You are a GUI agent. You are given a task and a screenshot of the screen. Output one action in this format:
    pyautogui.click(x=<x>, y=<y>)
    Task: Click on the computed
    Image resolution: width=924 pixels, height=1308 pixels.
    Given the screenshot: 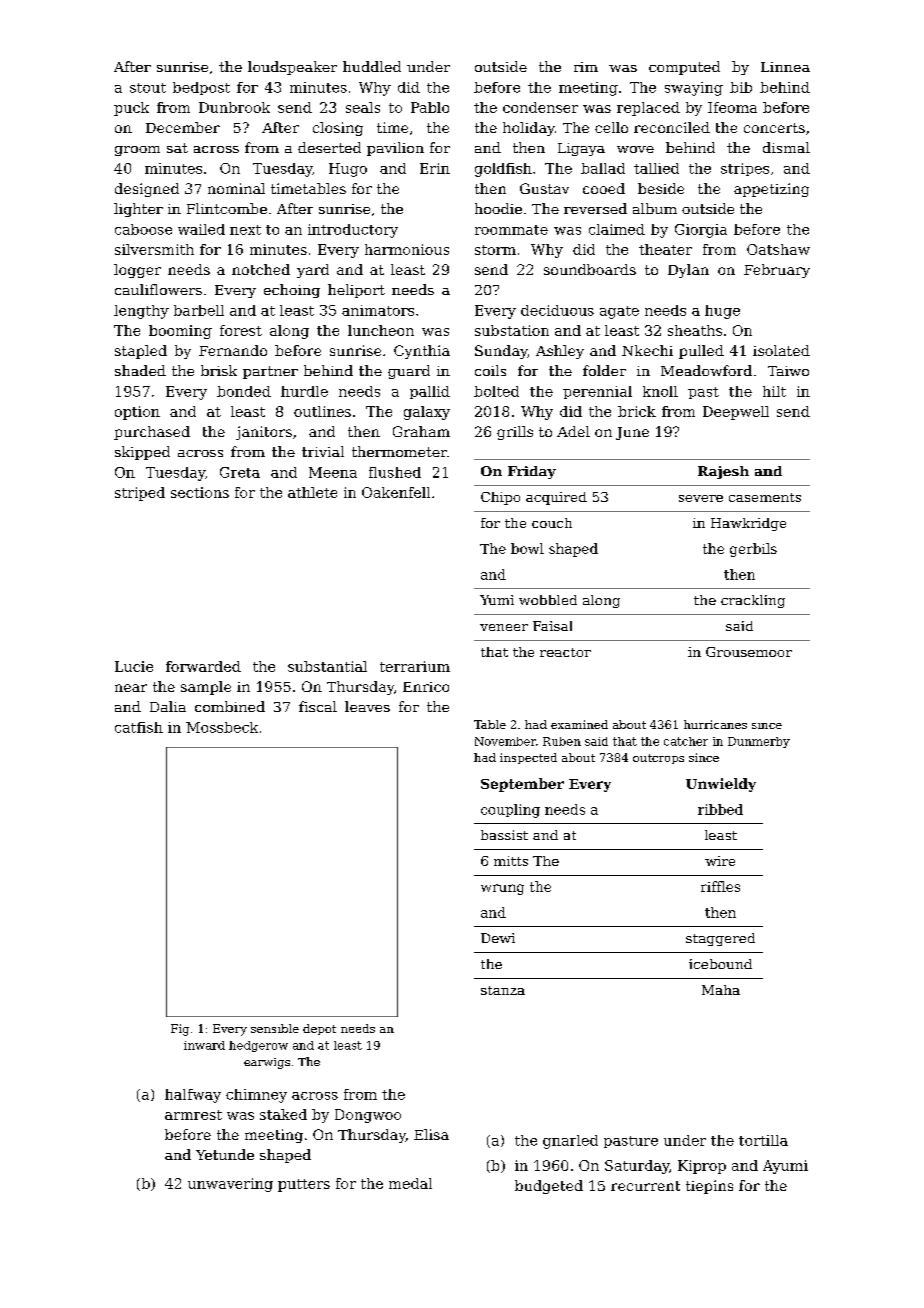 What is the action you would take?
    pyautogui.click(x=684, y=68)
